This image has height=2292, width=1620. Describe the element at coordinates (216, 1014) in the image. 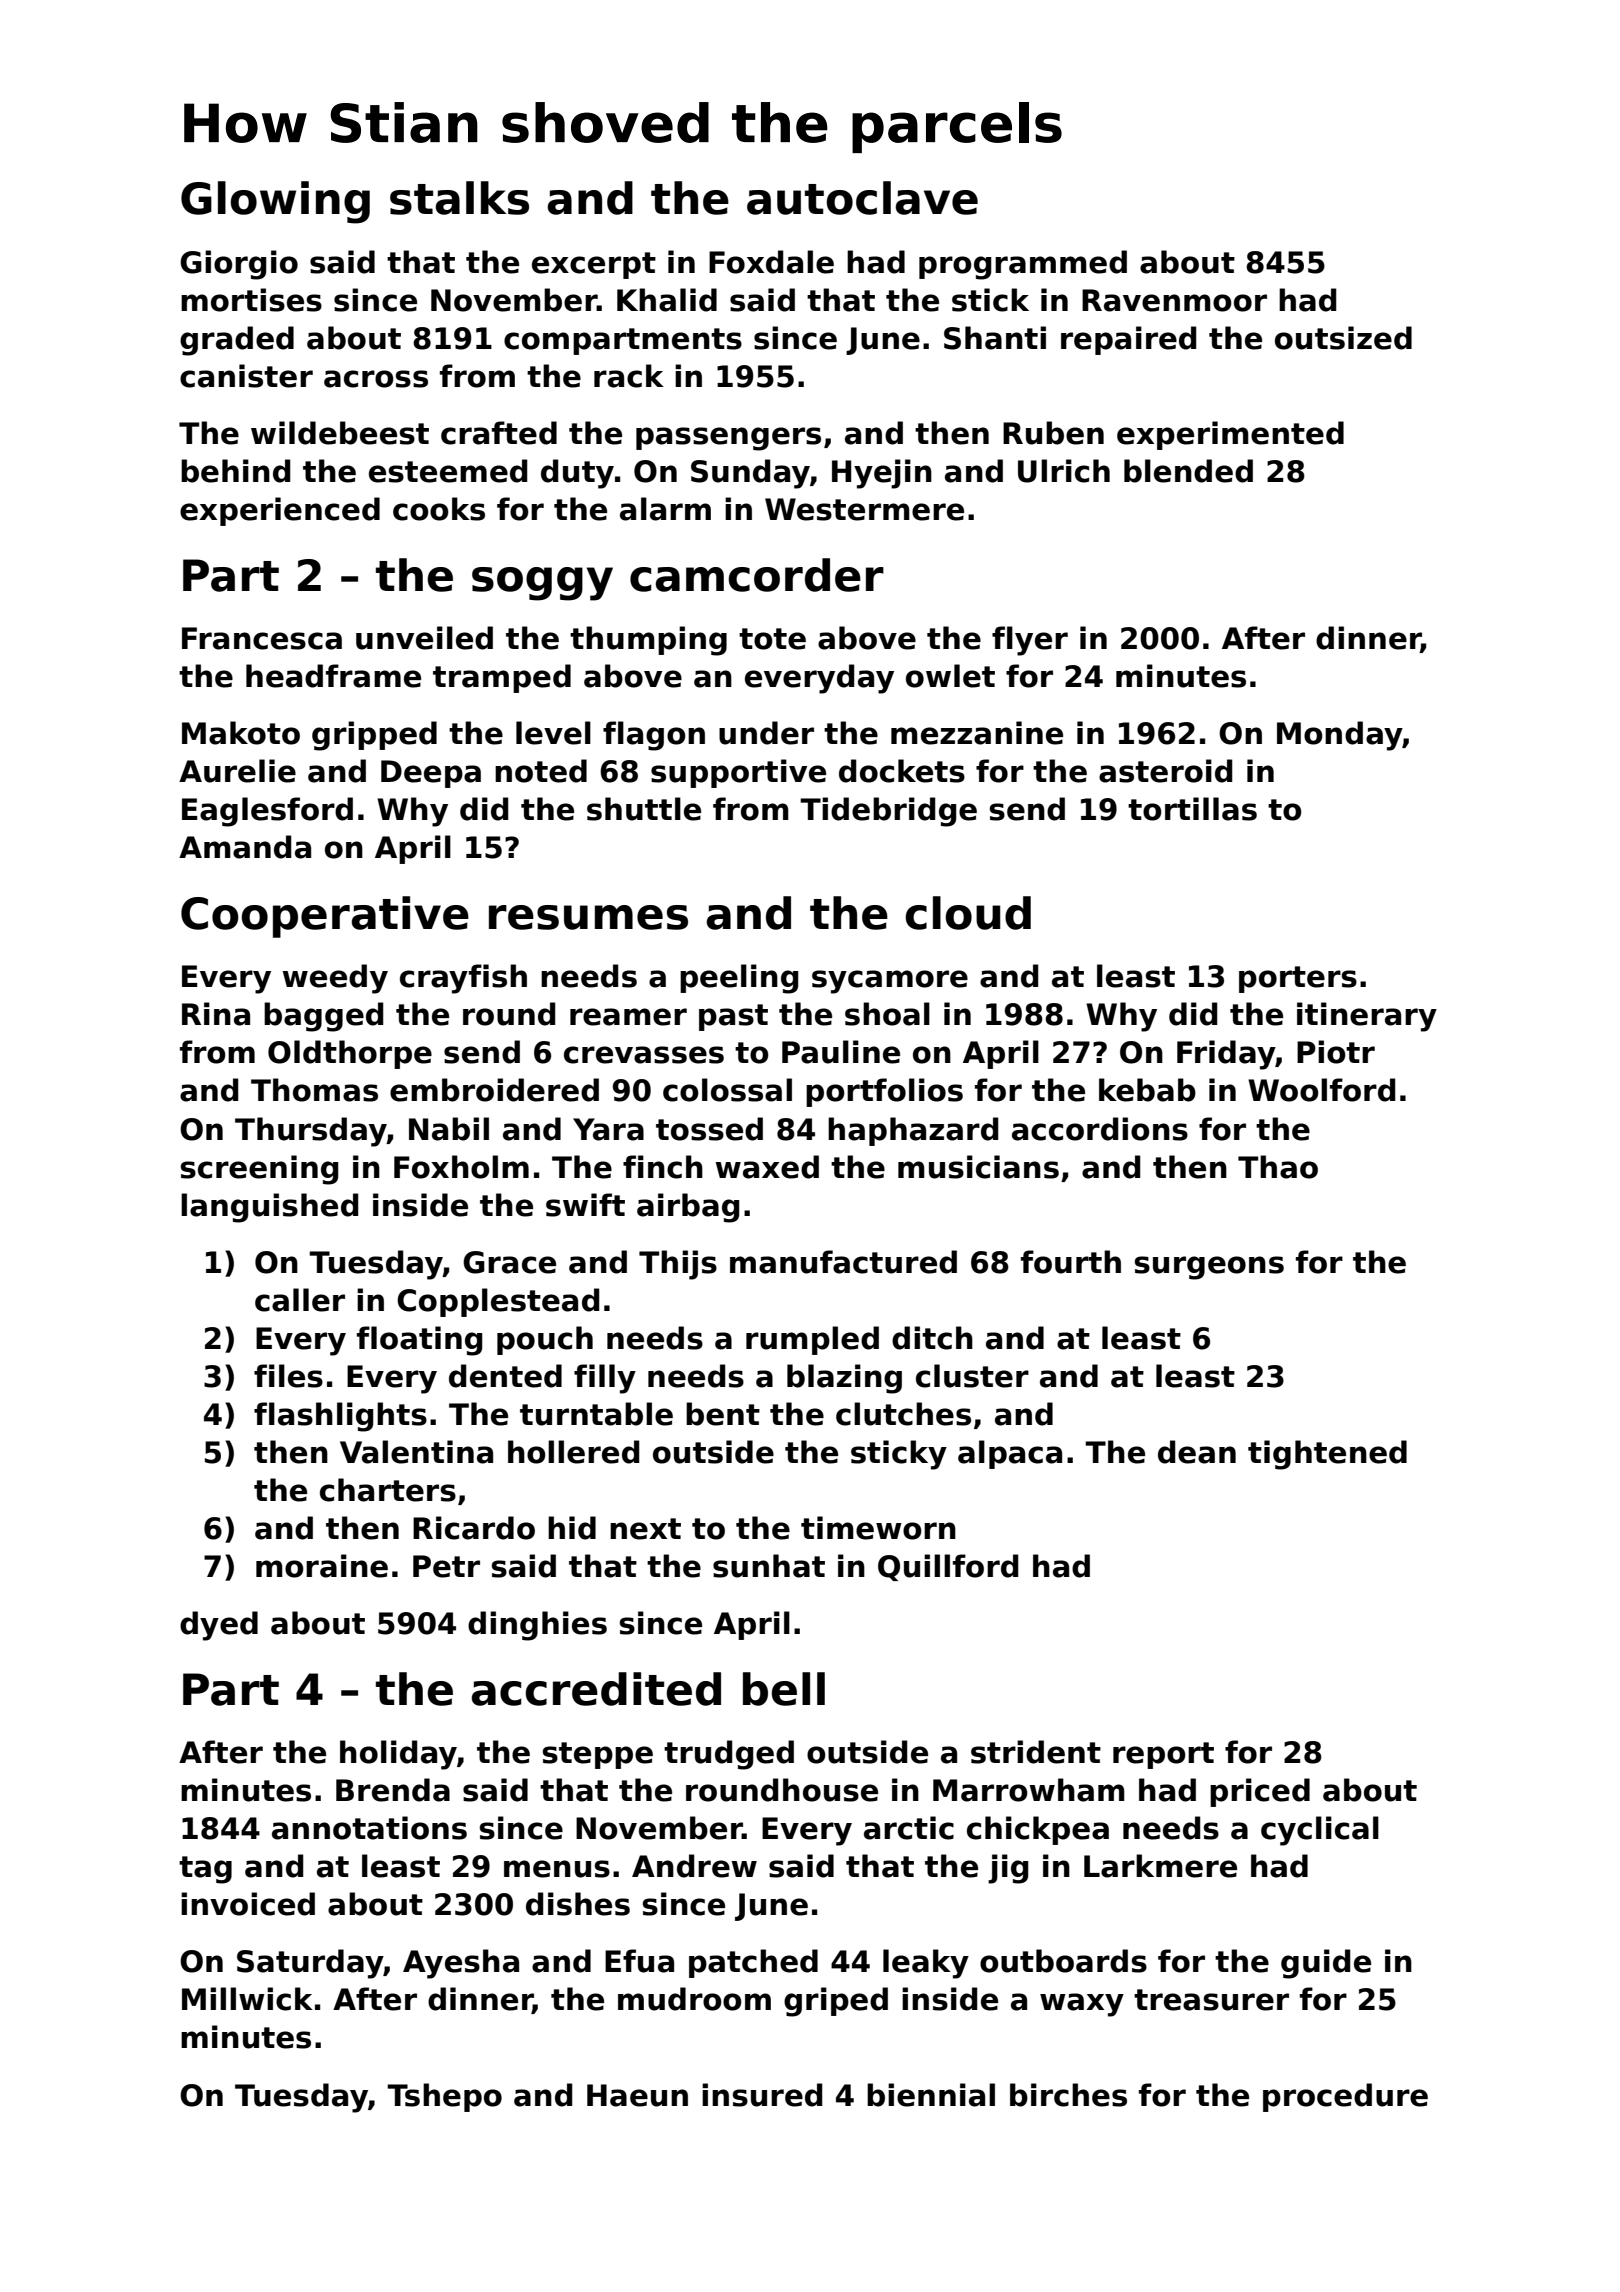

I see `Rina` at that location.
